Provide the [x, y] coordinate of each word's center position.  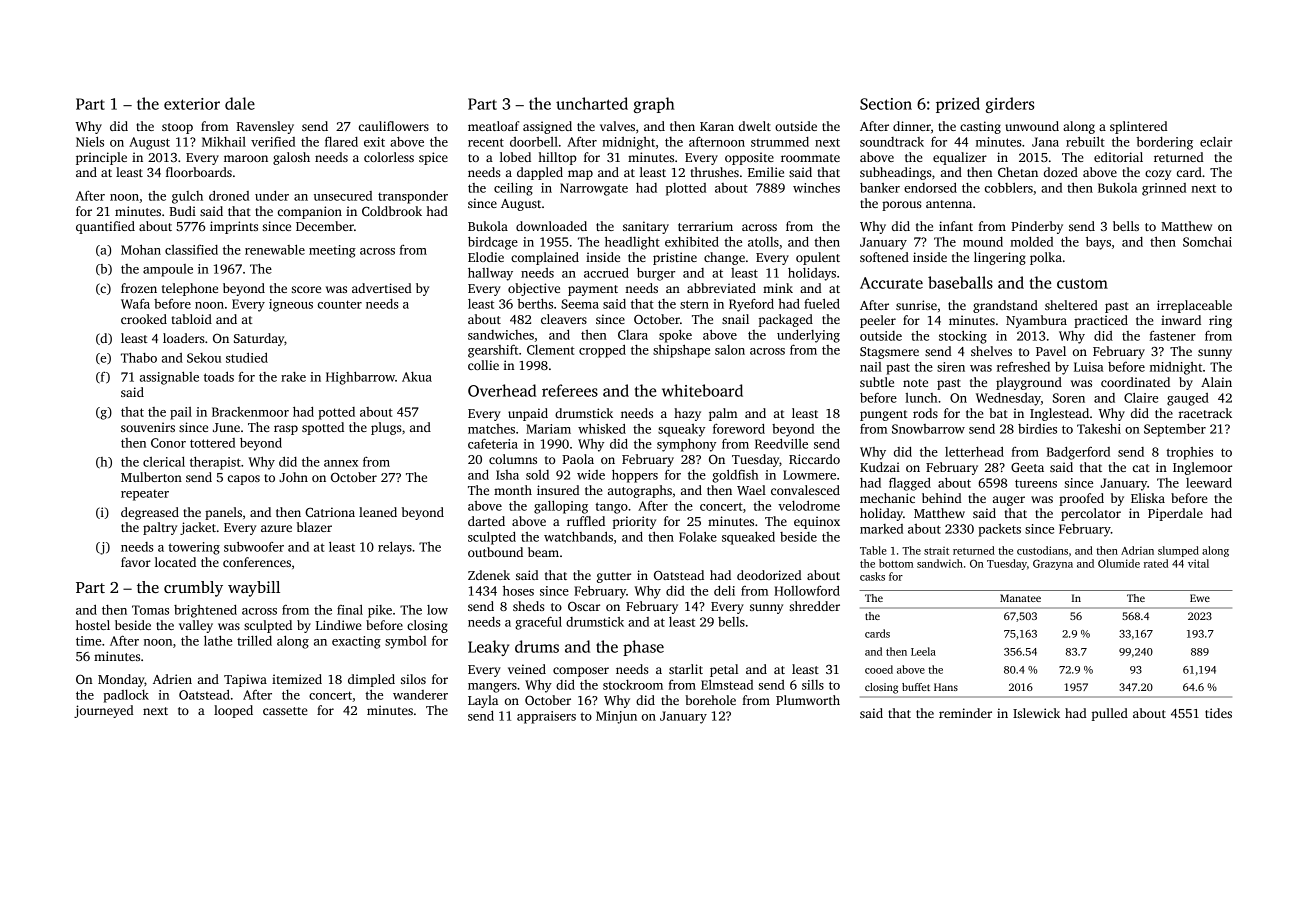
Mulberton [151, 477]
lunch [921, 398]
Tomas [150, 610]
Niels [90, 142]
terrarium [705, 226]
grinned [1164, 189]
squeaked [748, 538]
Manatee [1020, 598]
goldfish [735, 476]
